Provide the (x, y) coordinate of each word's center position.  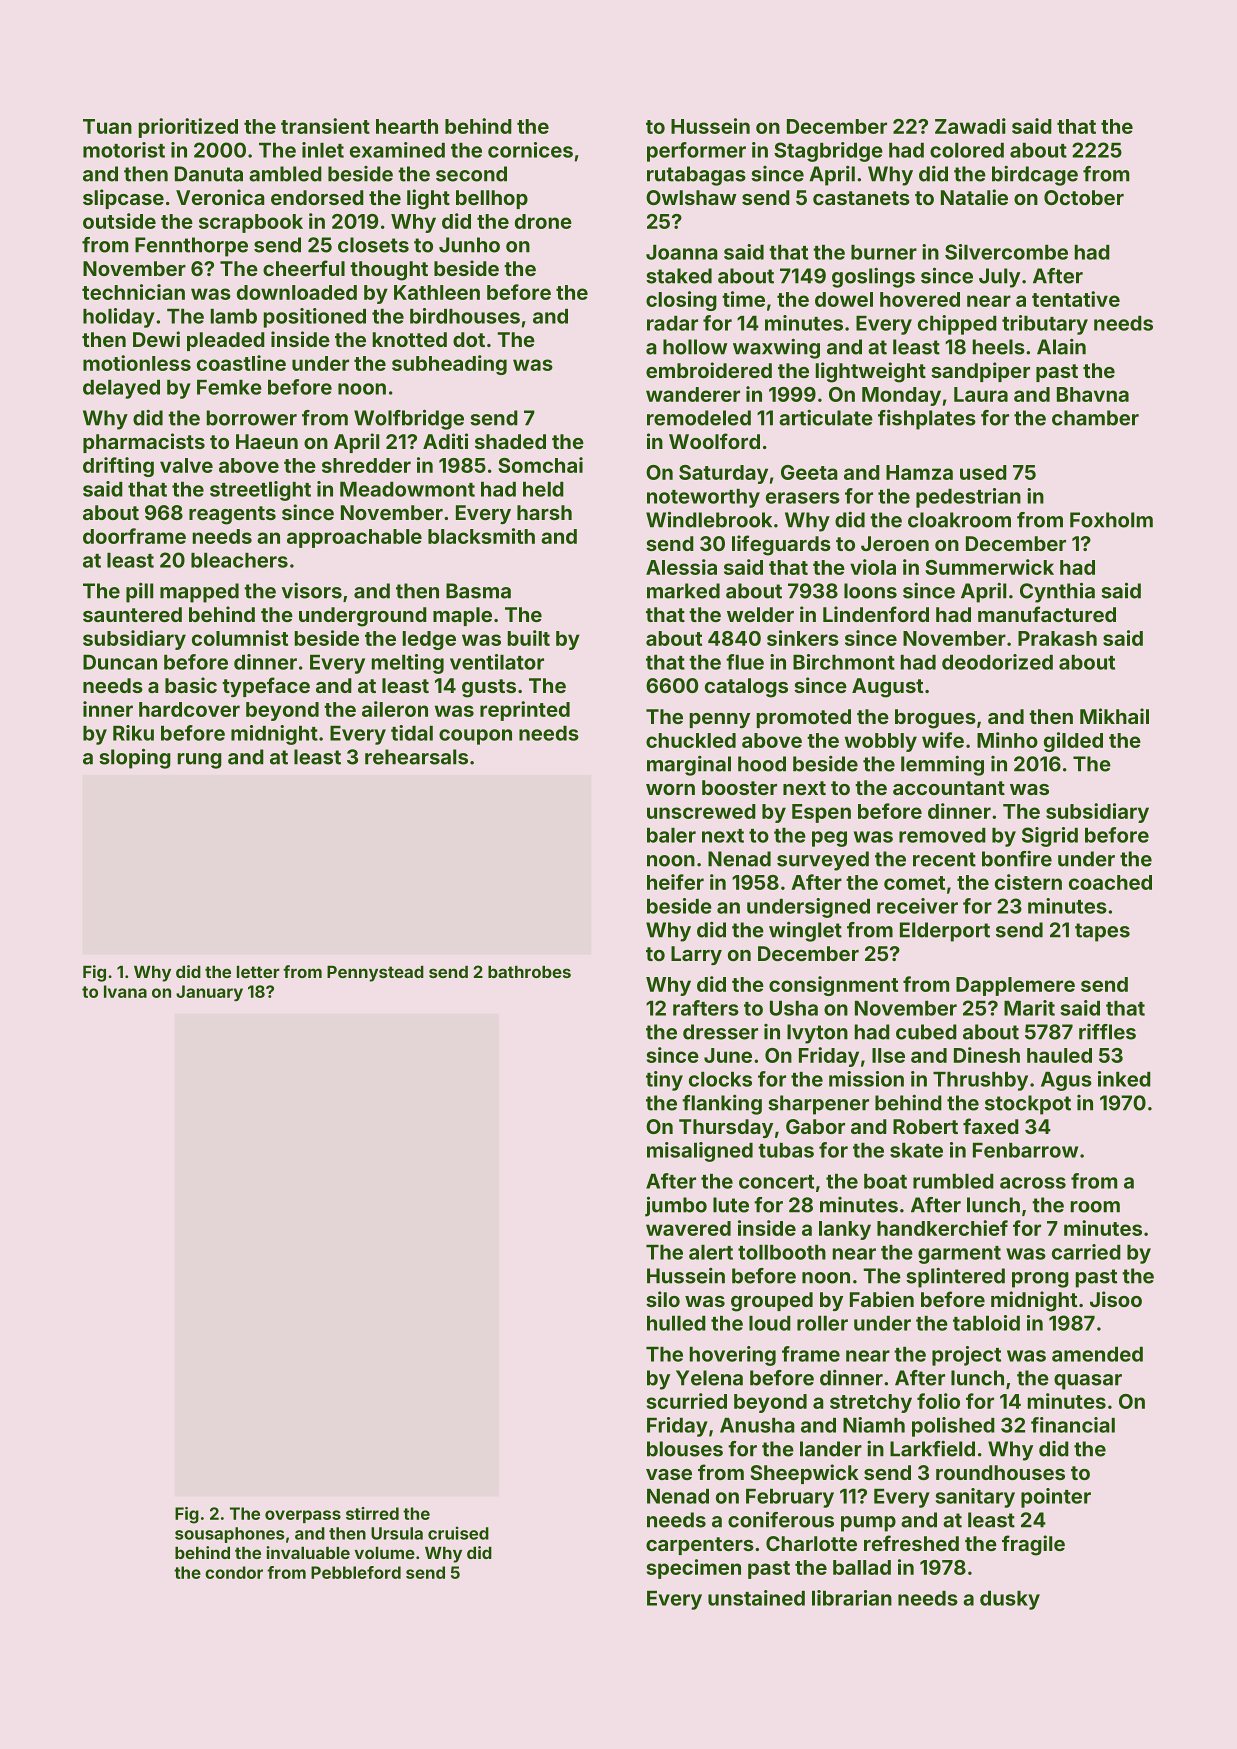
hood (762, 764)
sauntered (132, 614)
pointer (1056, 1498)
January (209, 993)
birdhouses (465, 316)
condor (234, 1572)
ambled (285, 174)
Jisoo (1116, 1299)
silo (663, 1299)
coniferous (781, 1519)
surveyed (823, 861)
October (1084, 197)
